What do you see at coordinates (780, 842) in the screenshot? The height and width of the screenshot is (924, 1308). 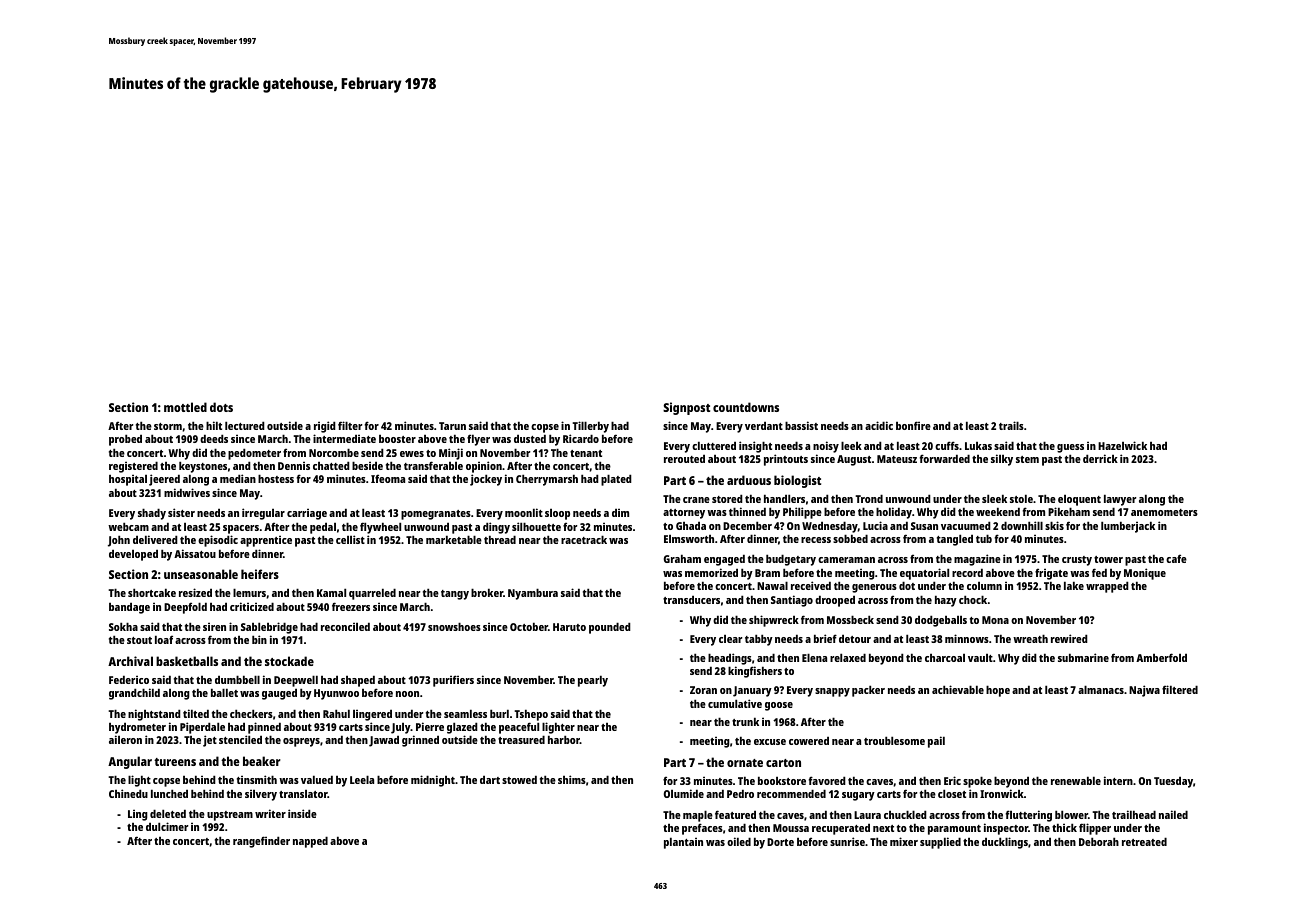 I see `Dorte` at bounding box center [780, 842].
